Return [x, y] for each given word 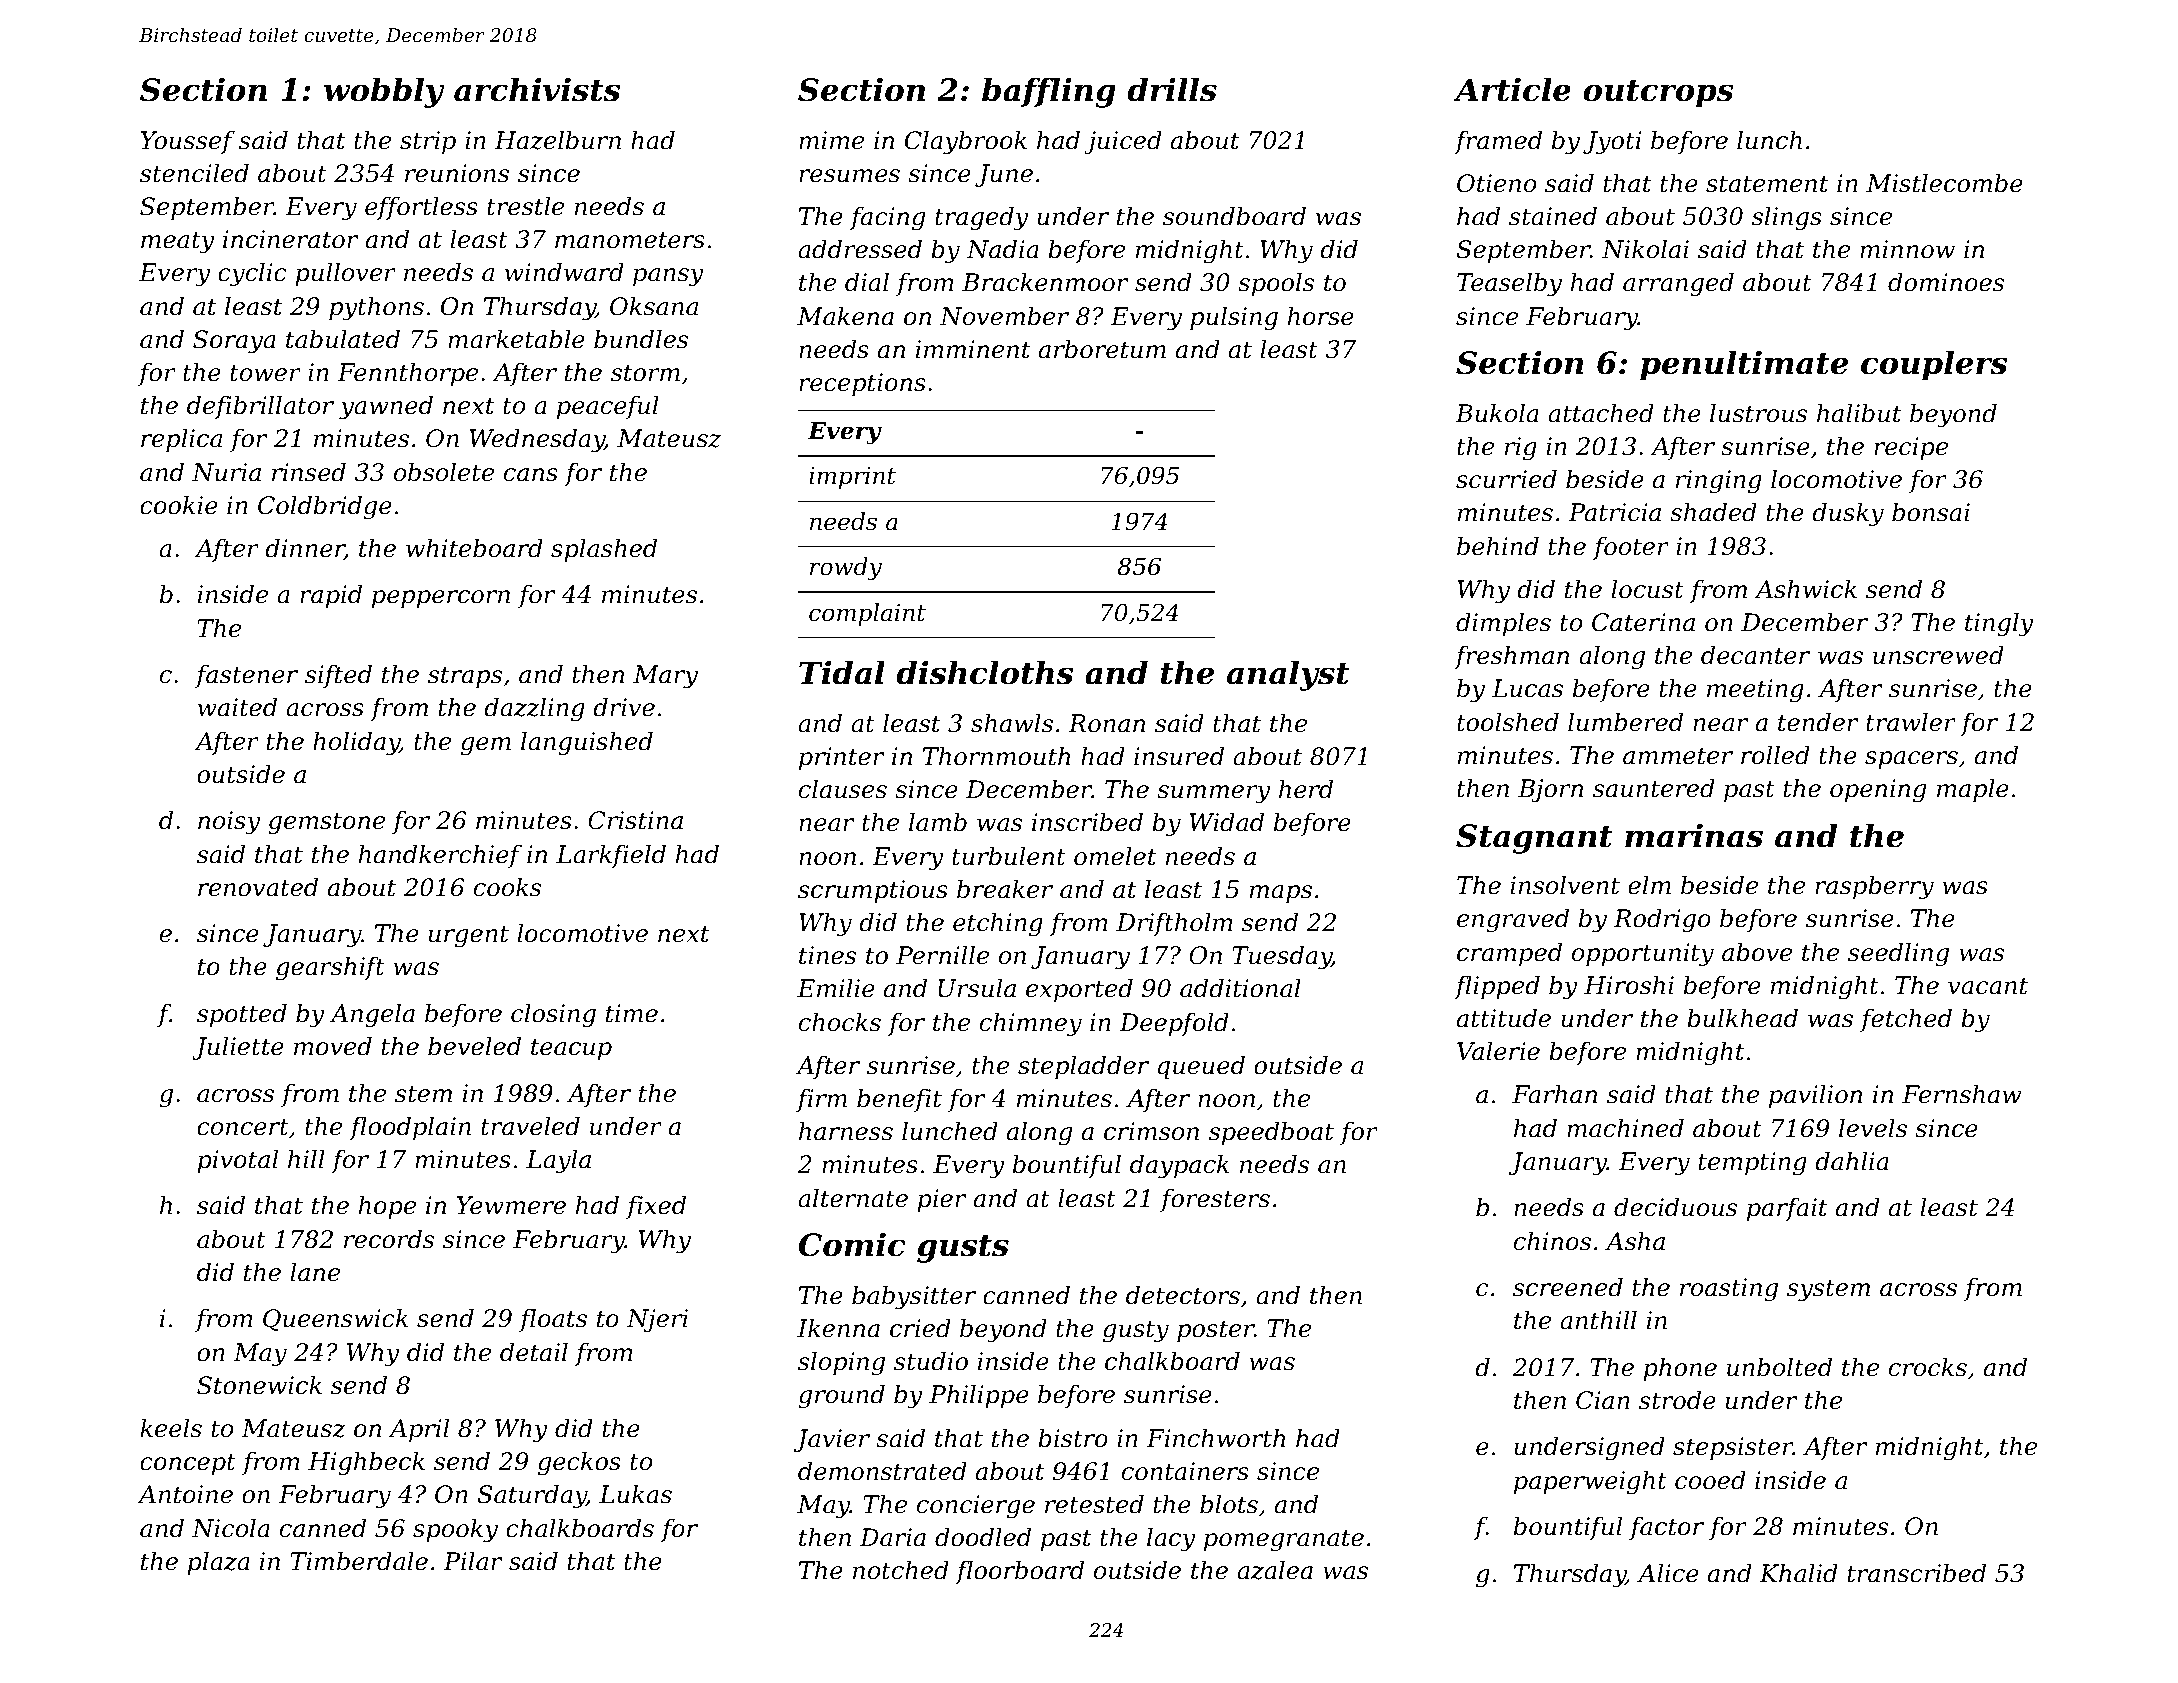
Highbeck [366, 1463]
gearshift [330, 968]
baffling [1049, 92]
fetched [1906, 1020]
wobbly [384, 92]
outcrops [1658, 94]
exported [1079, 990]
